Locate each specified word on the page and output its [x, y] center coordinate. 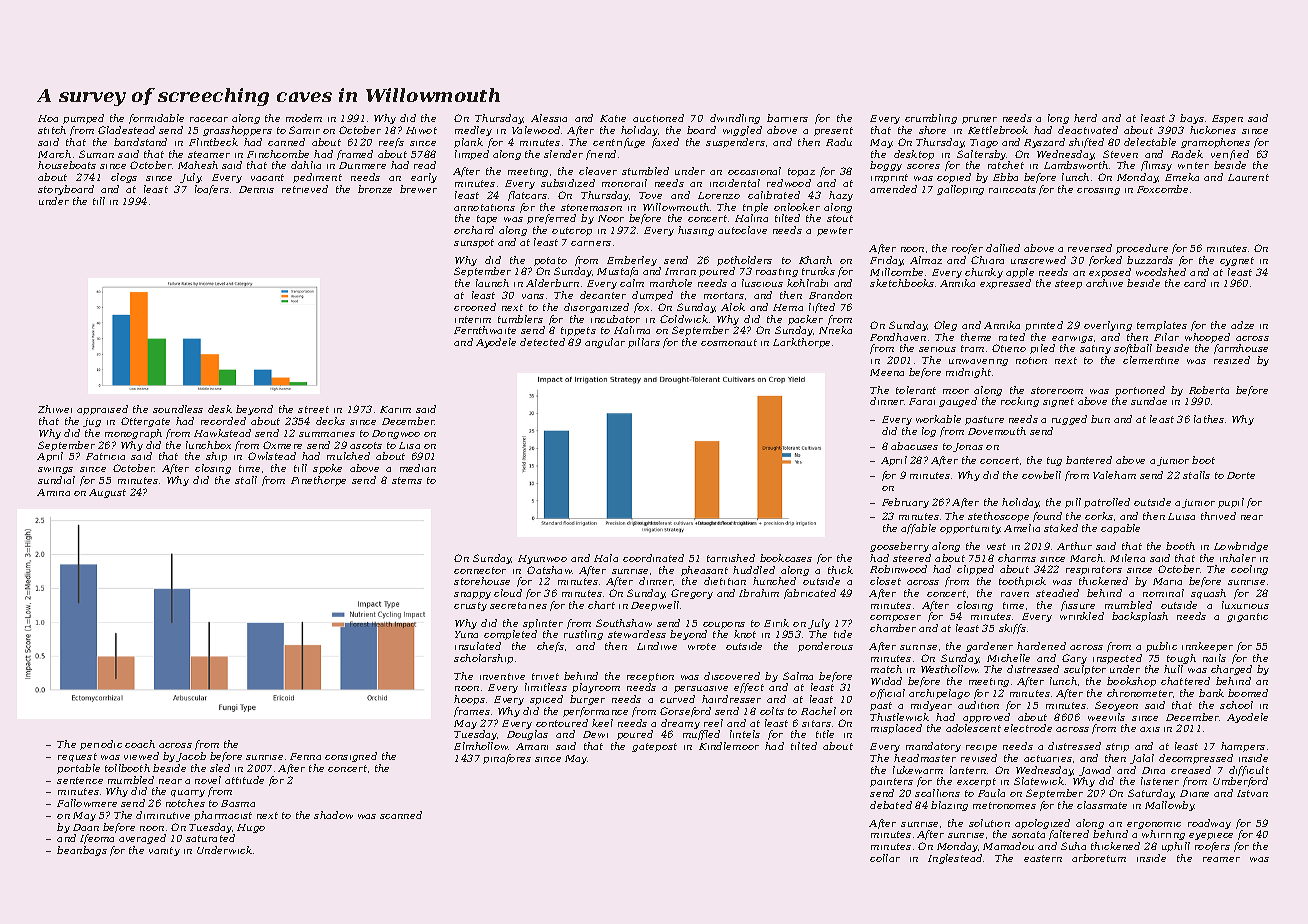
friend [601, 155]
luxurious [1245, 605]
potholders [744, 261]
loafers [212, 190]
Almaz [926, 260]
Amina [53, 492]
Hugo [251, 828]
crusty [470, 606]
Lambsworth [1076, 165]
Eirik [776, 623]
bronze [375, 189]
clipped [975, 570]
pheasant [704, 571]
